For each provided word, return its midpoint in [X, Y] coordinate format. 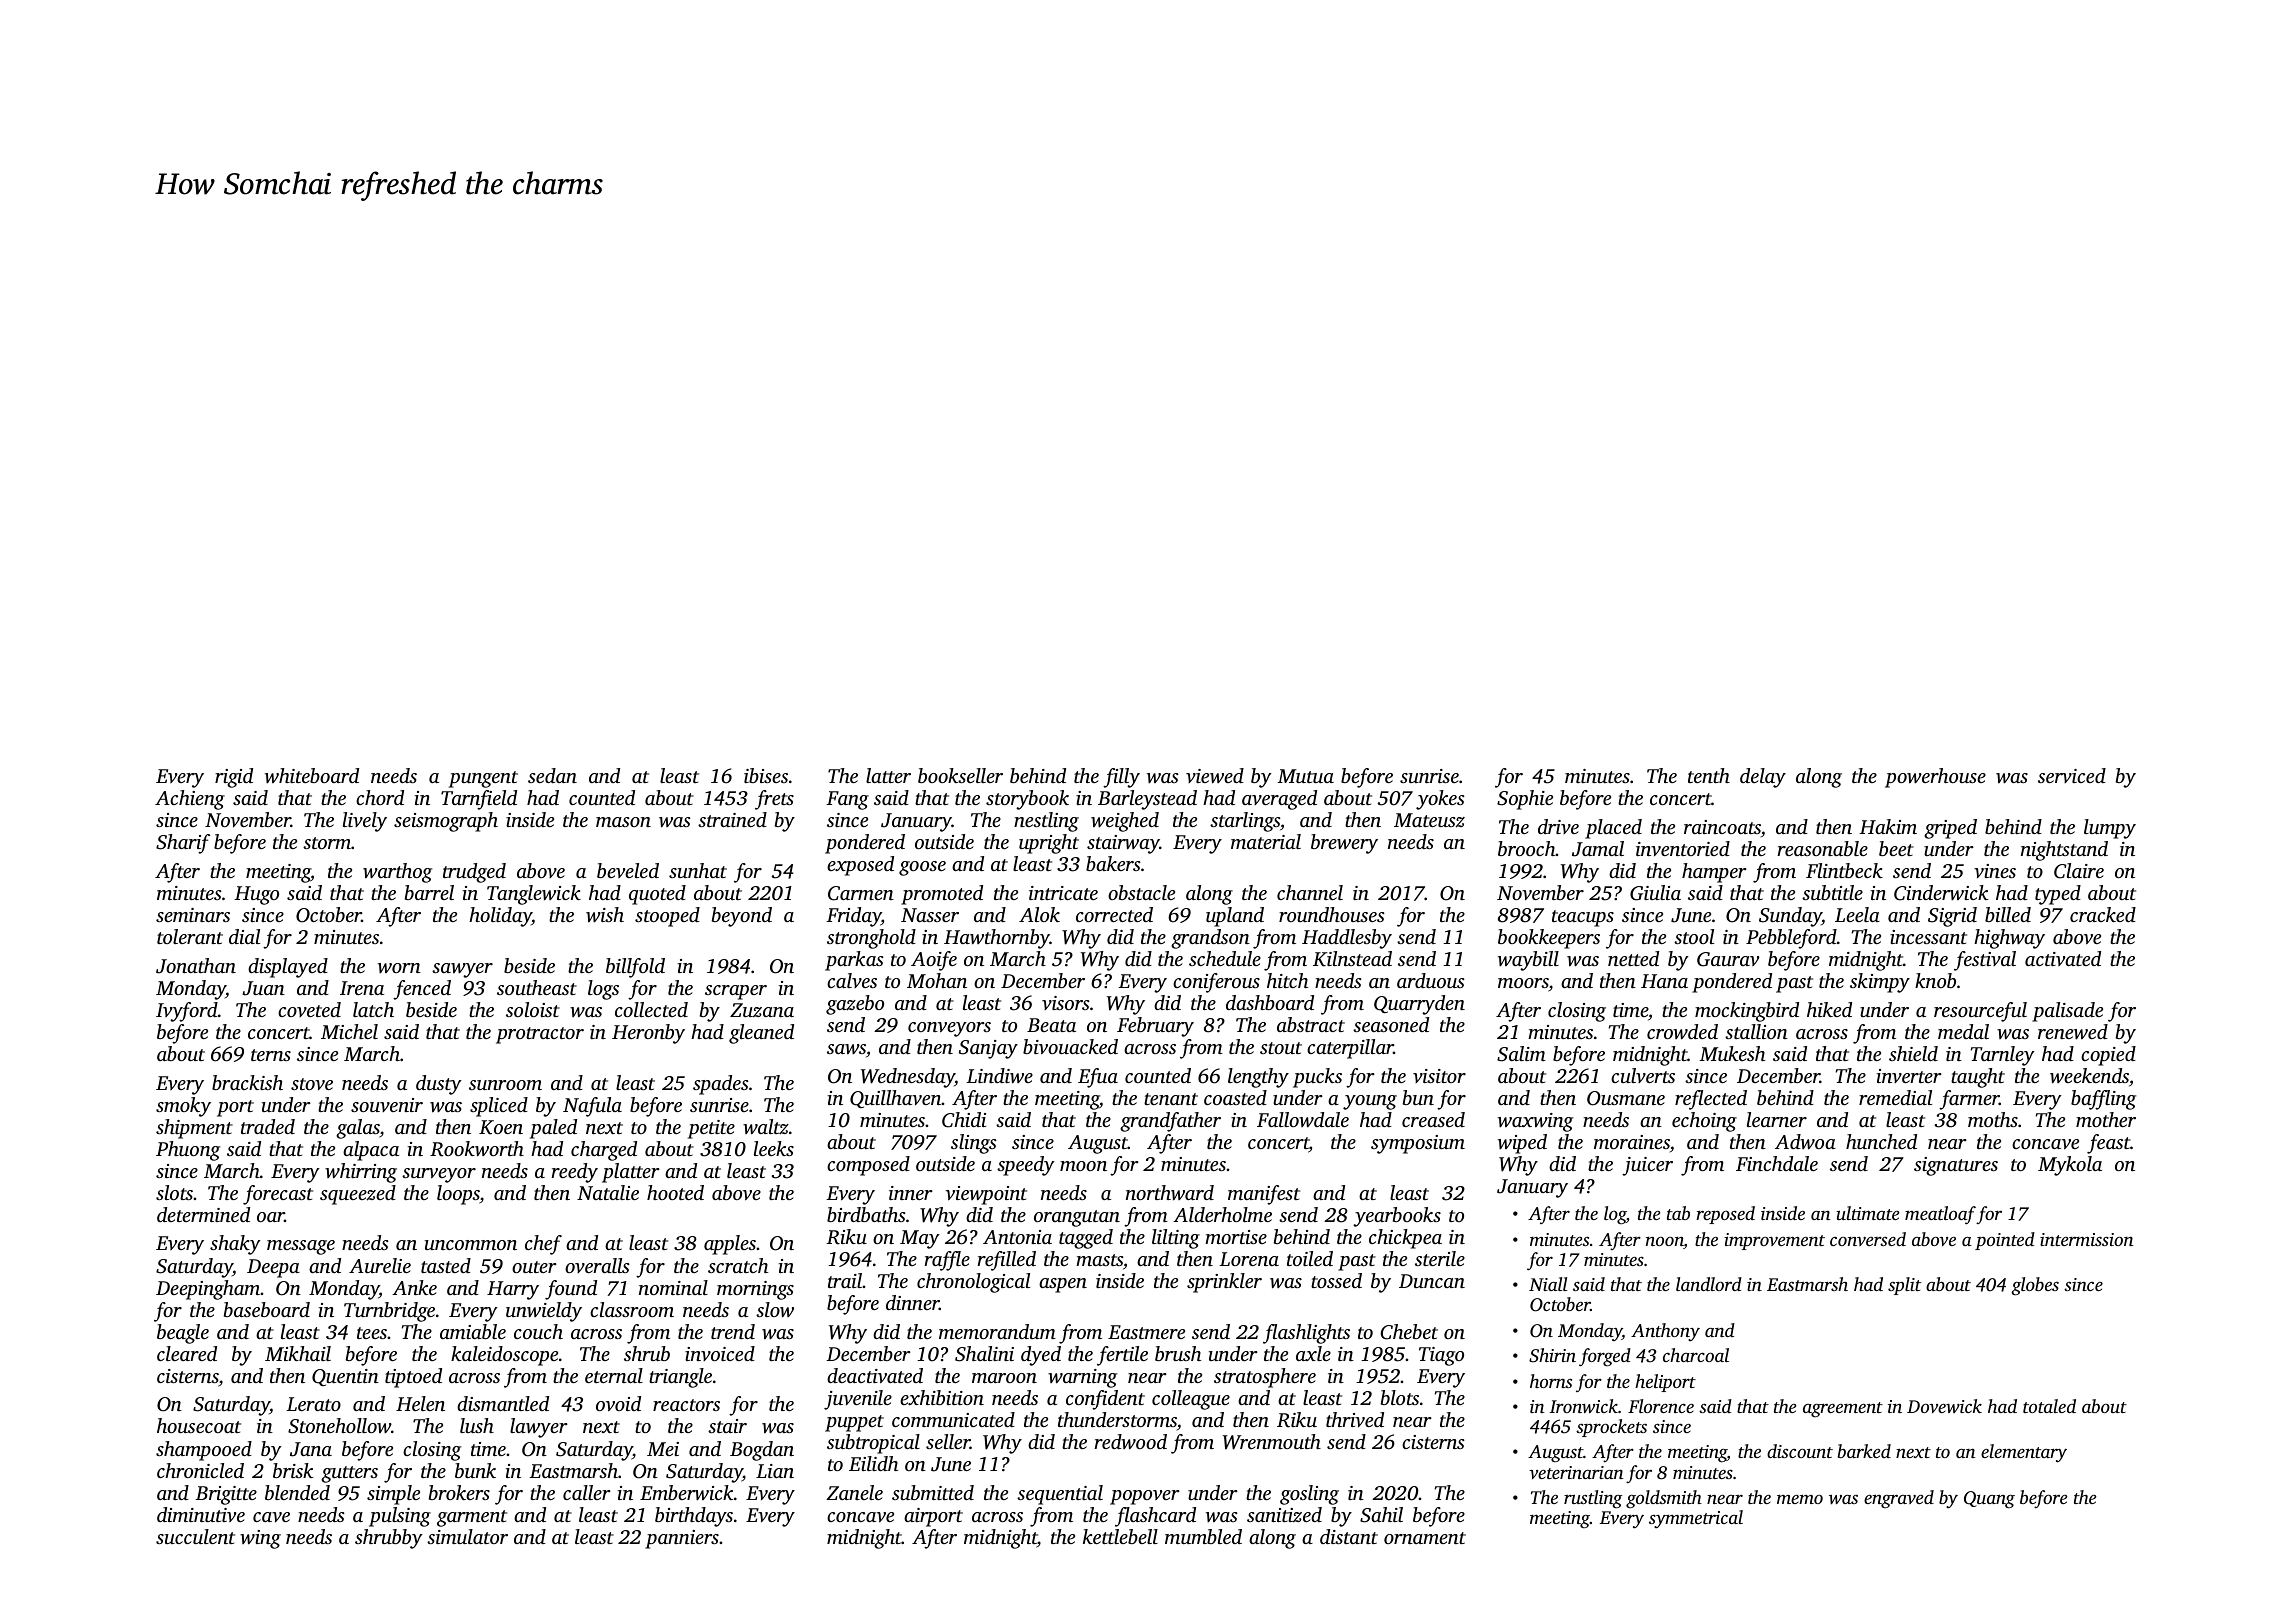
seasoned [1391, 1024]
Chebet [1409, 1332]
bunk [475, 1470]
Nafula [592, 1107]
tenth [1709, 775]
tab [1678, 1213]
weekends [2089, 1076]
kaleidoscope [504, 1356]
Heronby [648, 1034]
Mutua [1306, 776]
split [1904, 1286]
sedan [552, 775]
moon [1083, 1166]
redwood [1130, 1442]
